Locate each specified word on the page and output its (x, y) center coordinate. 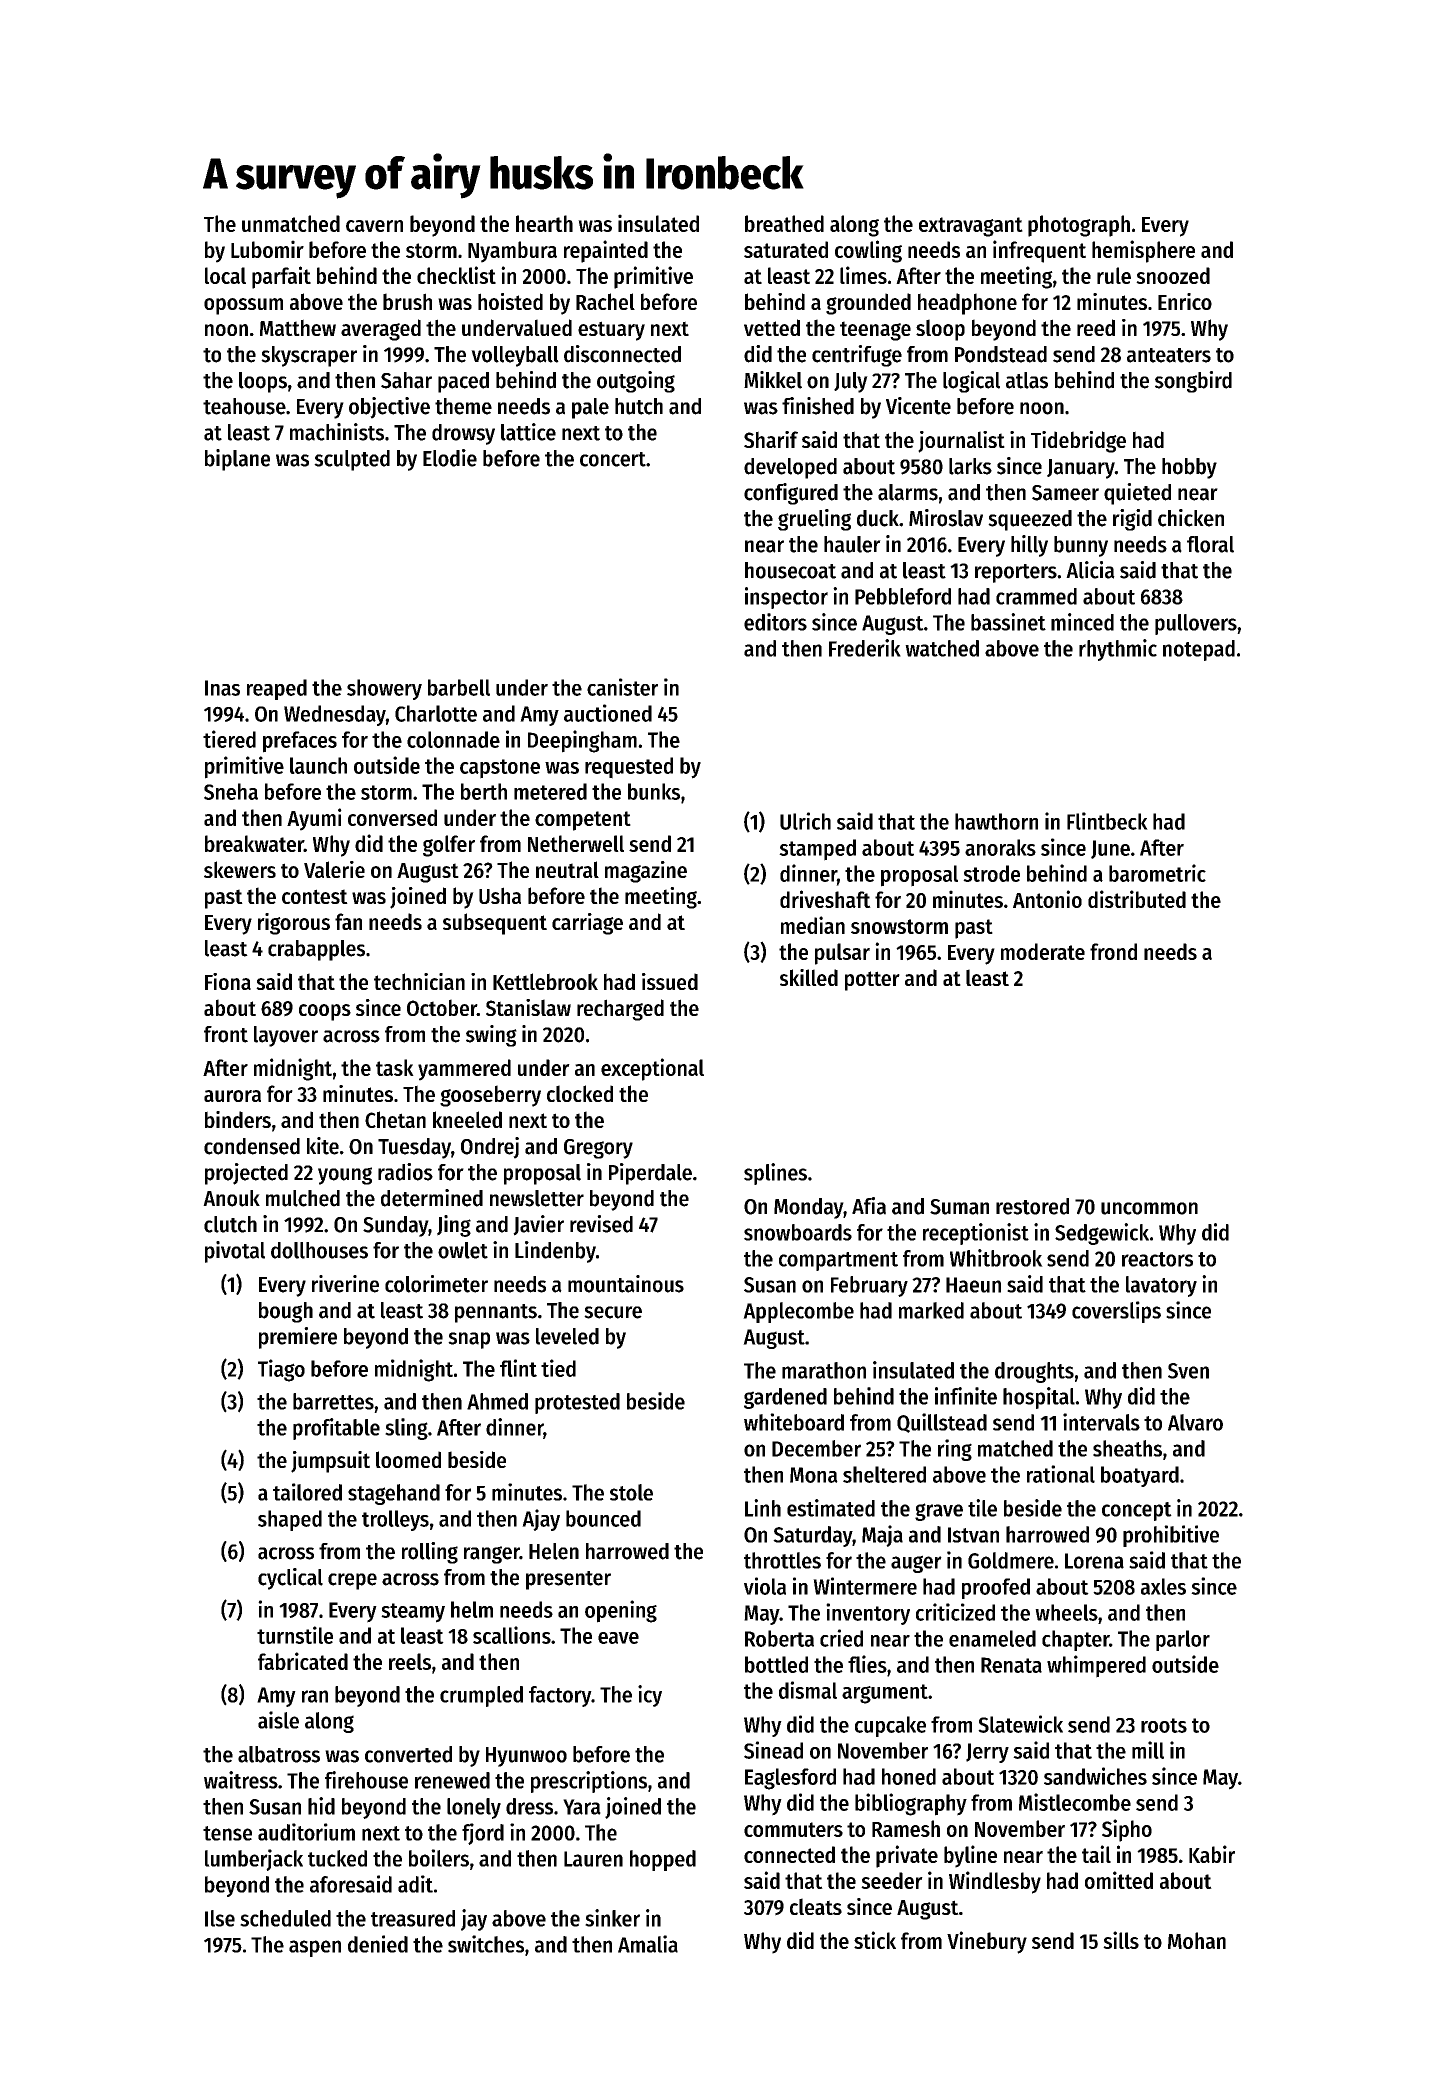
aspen (315, 1948)
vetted (772, 327)
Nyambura (512, 252)
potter (872, 981)
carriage (587, 924)
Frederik (865, 648)
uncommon (1149, 1208)
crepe (352, 1581)
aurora (232, 1096)
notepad (1199, 650)
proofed (996, 1588)
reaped (277, 689)
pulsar (842, 954)
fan (348, 921)
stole (631, 1492)
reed (1096, 327)
